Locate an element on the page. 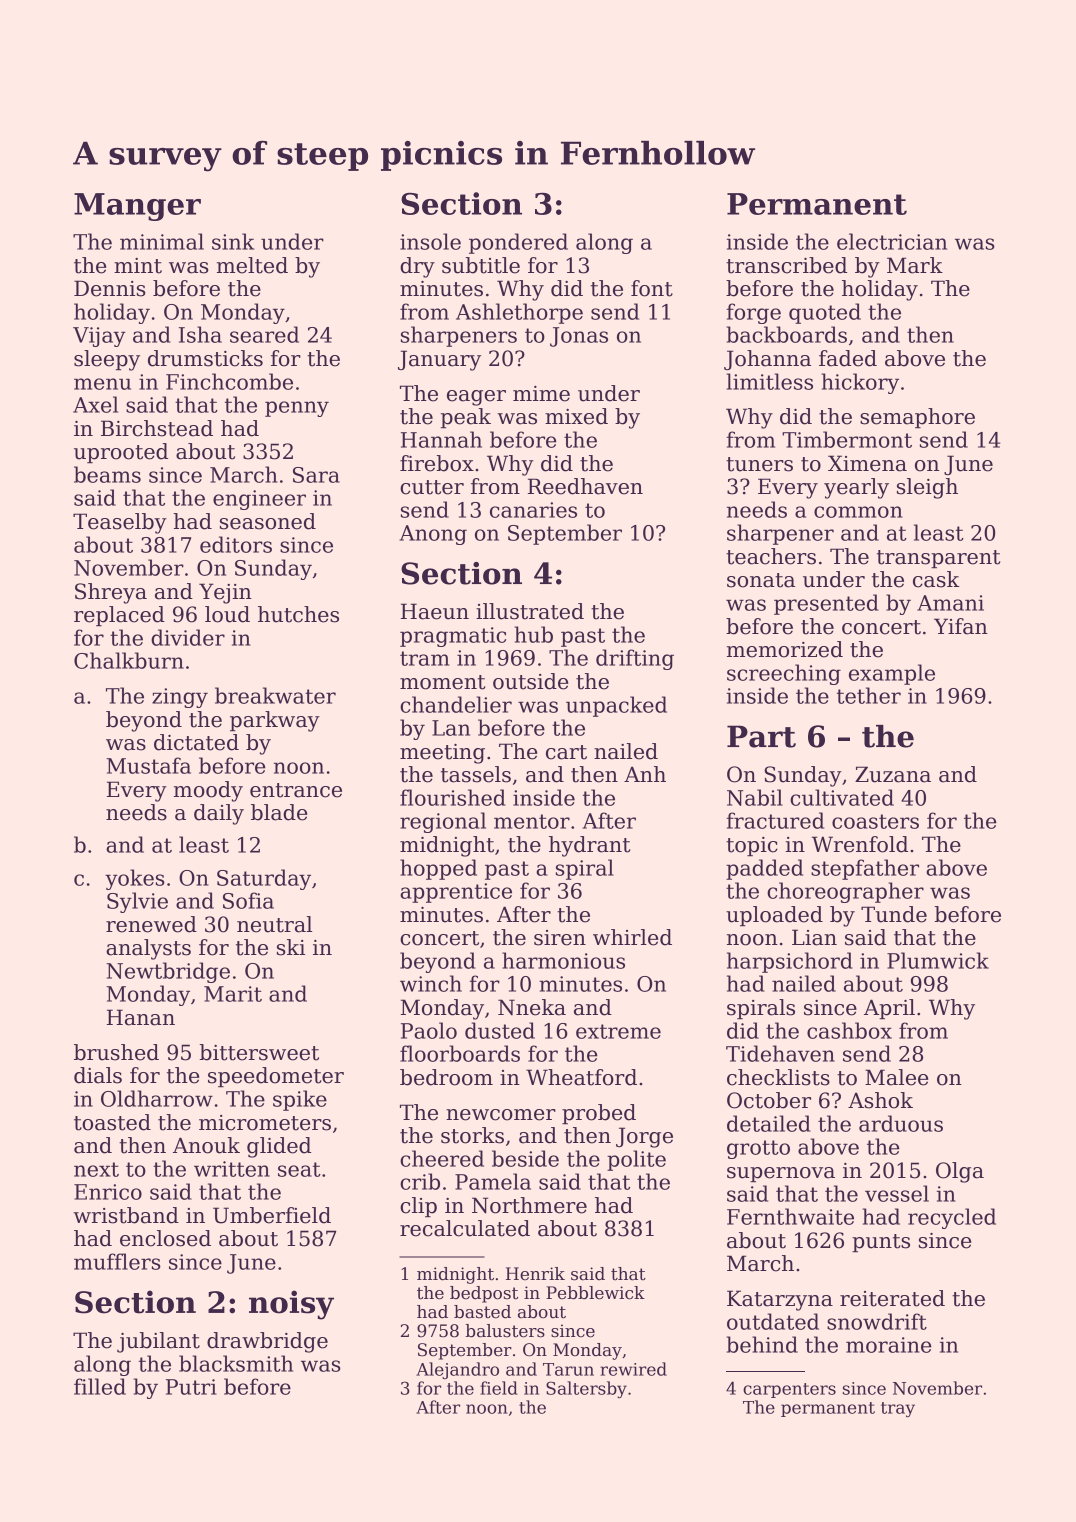  Putri is located at coordinates (191, 1387).
